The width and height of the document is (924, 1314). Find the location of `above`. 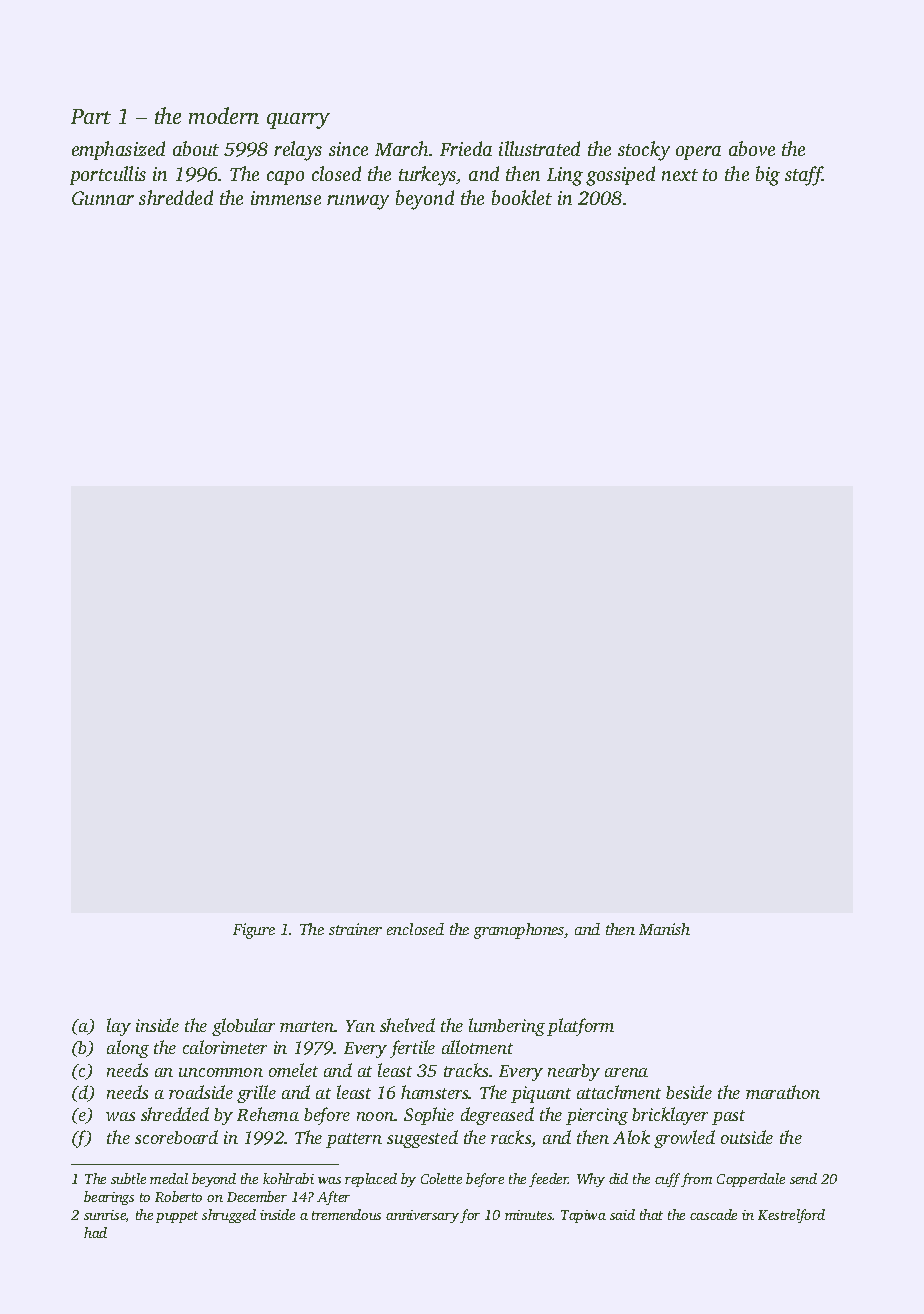

above is located at coordinates (752, 148).
